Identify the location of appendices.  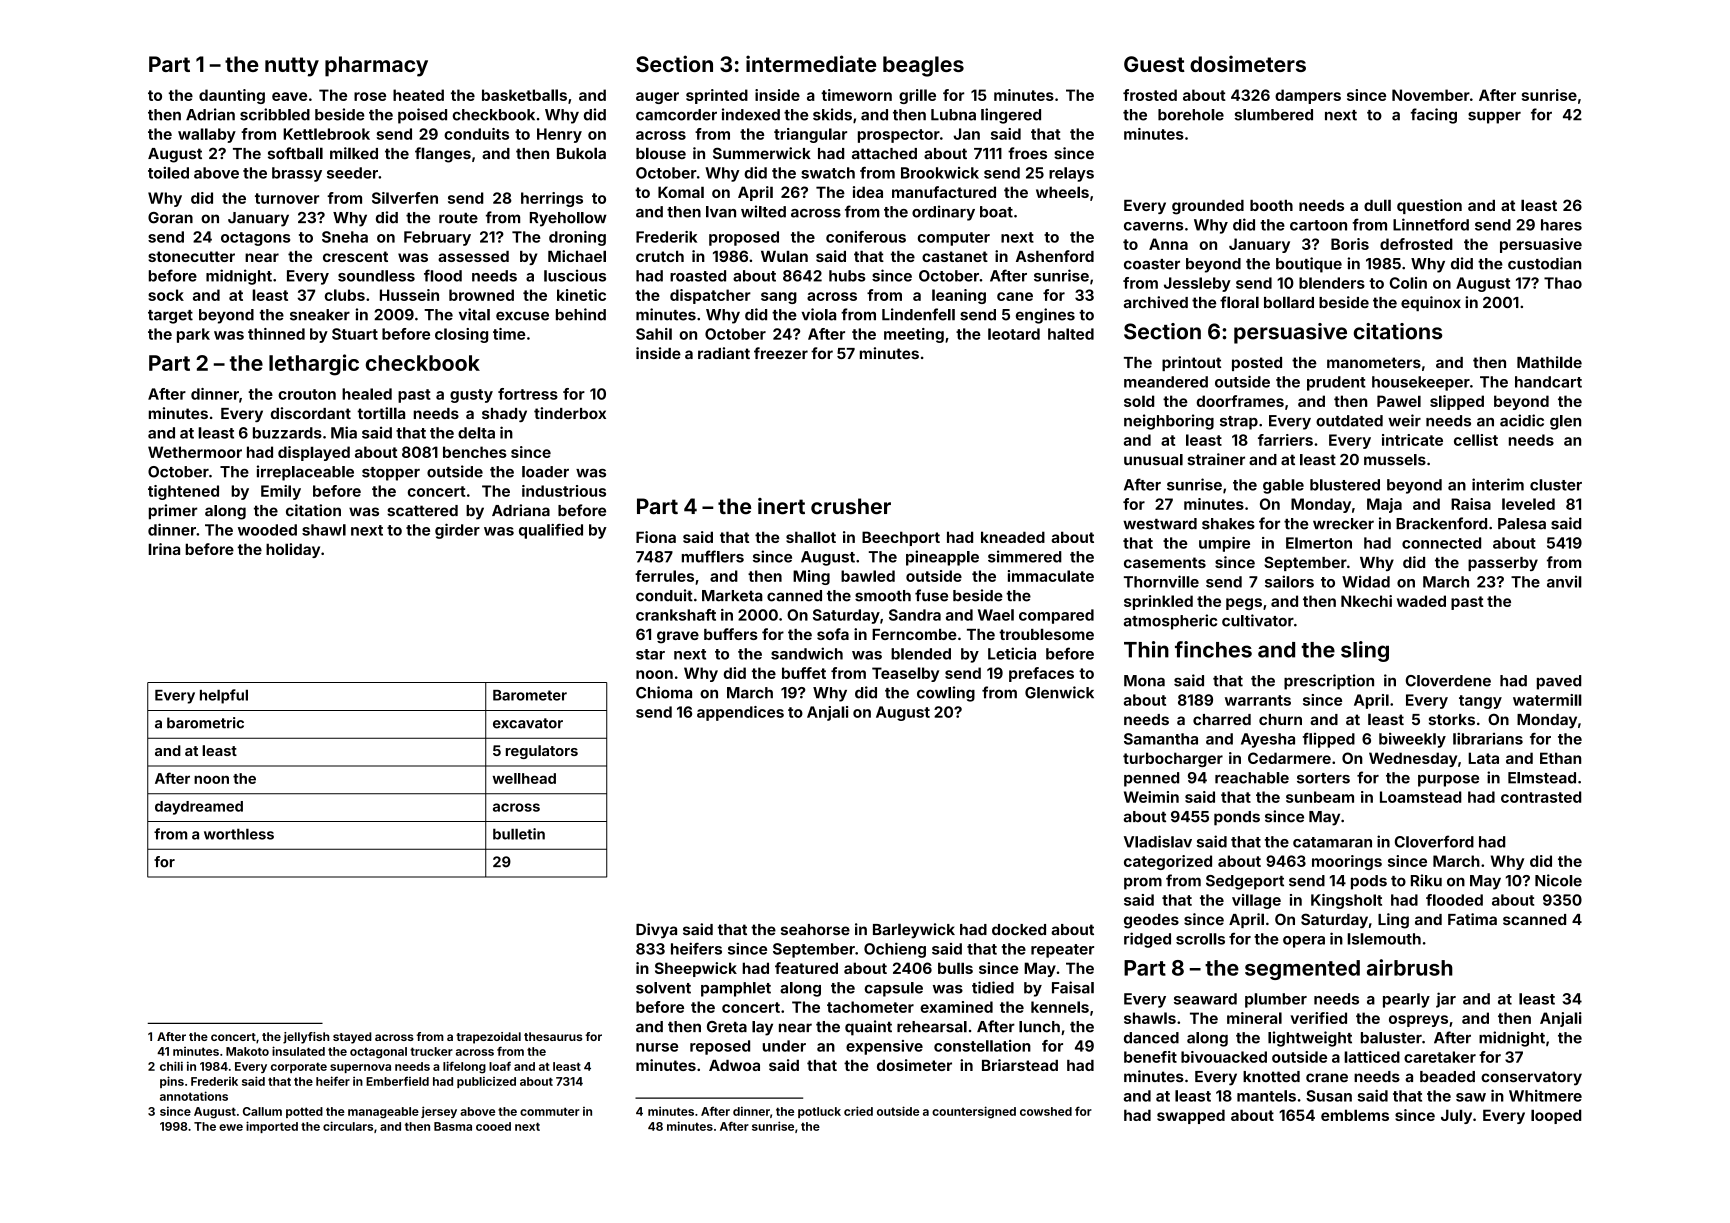
(740, 713).
